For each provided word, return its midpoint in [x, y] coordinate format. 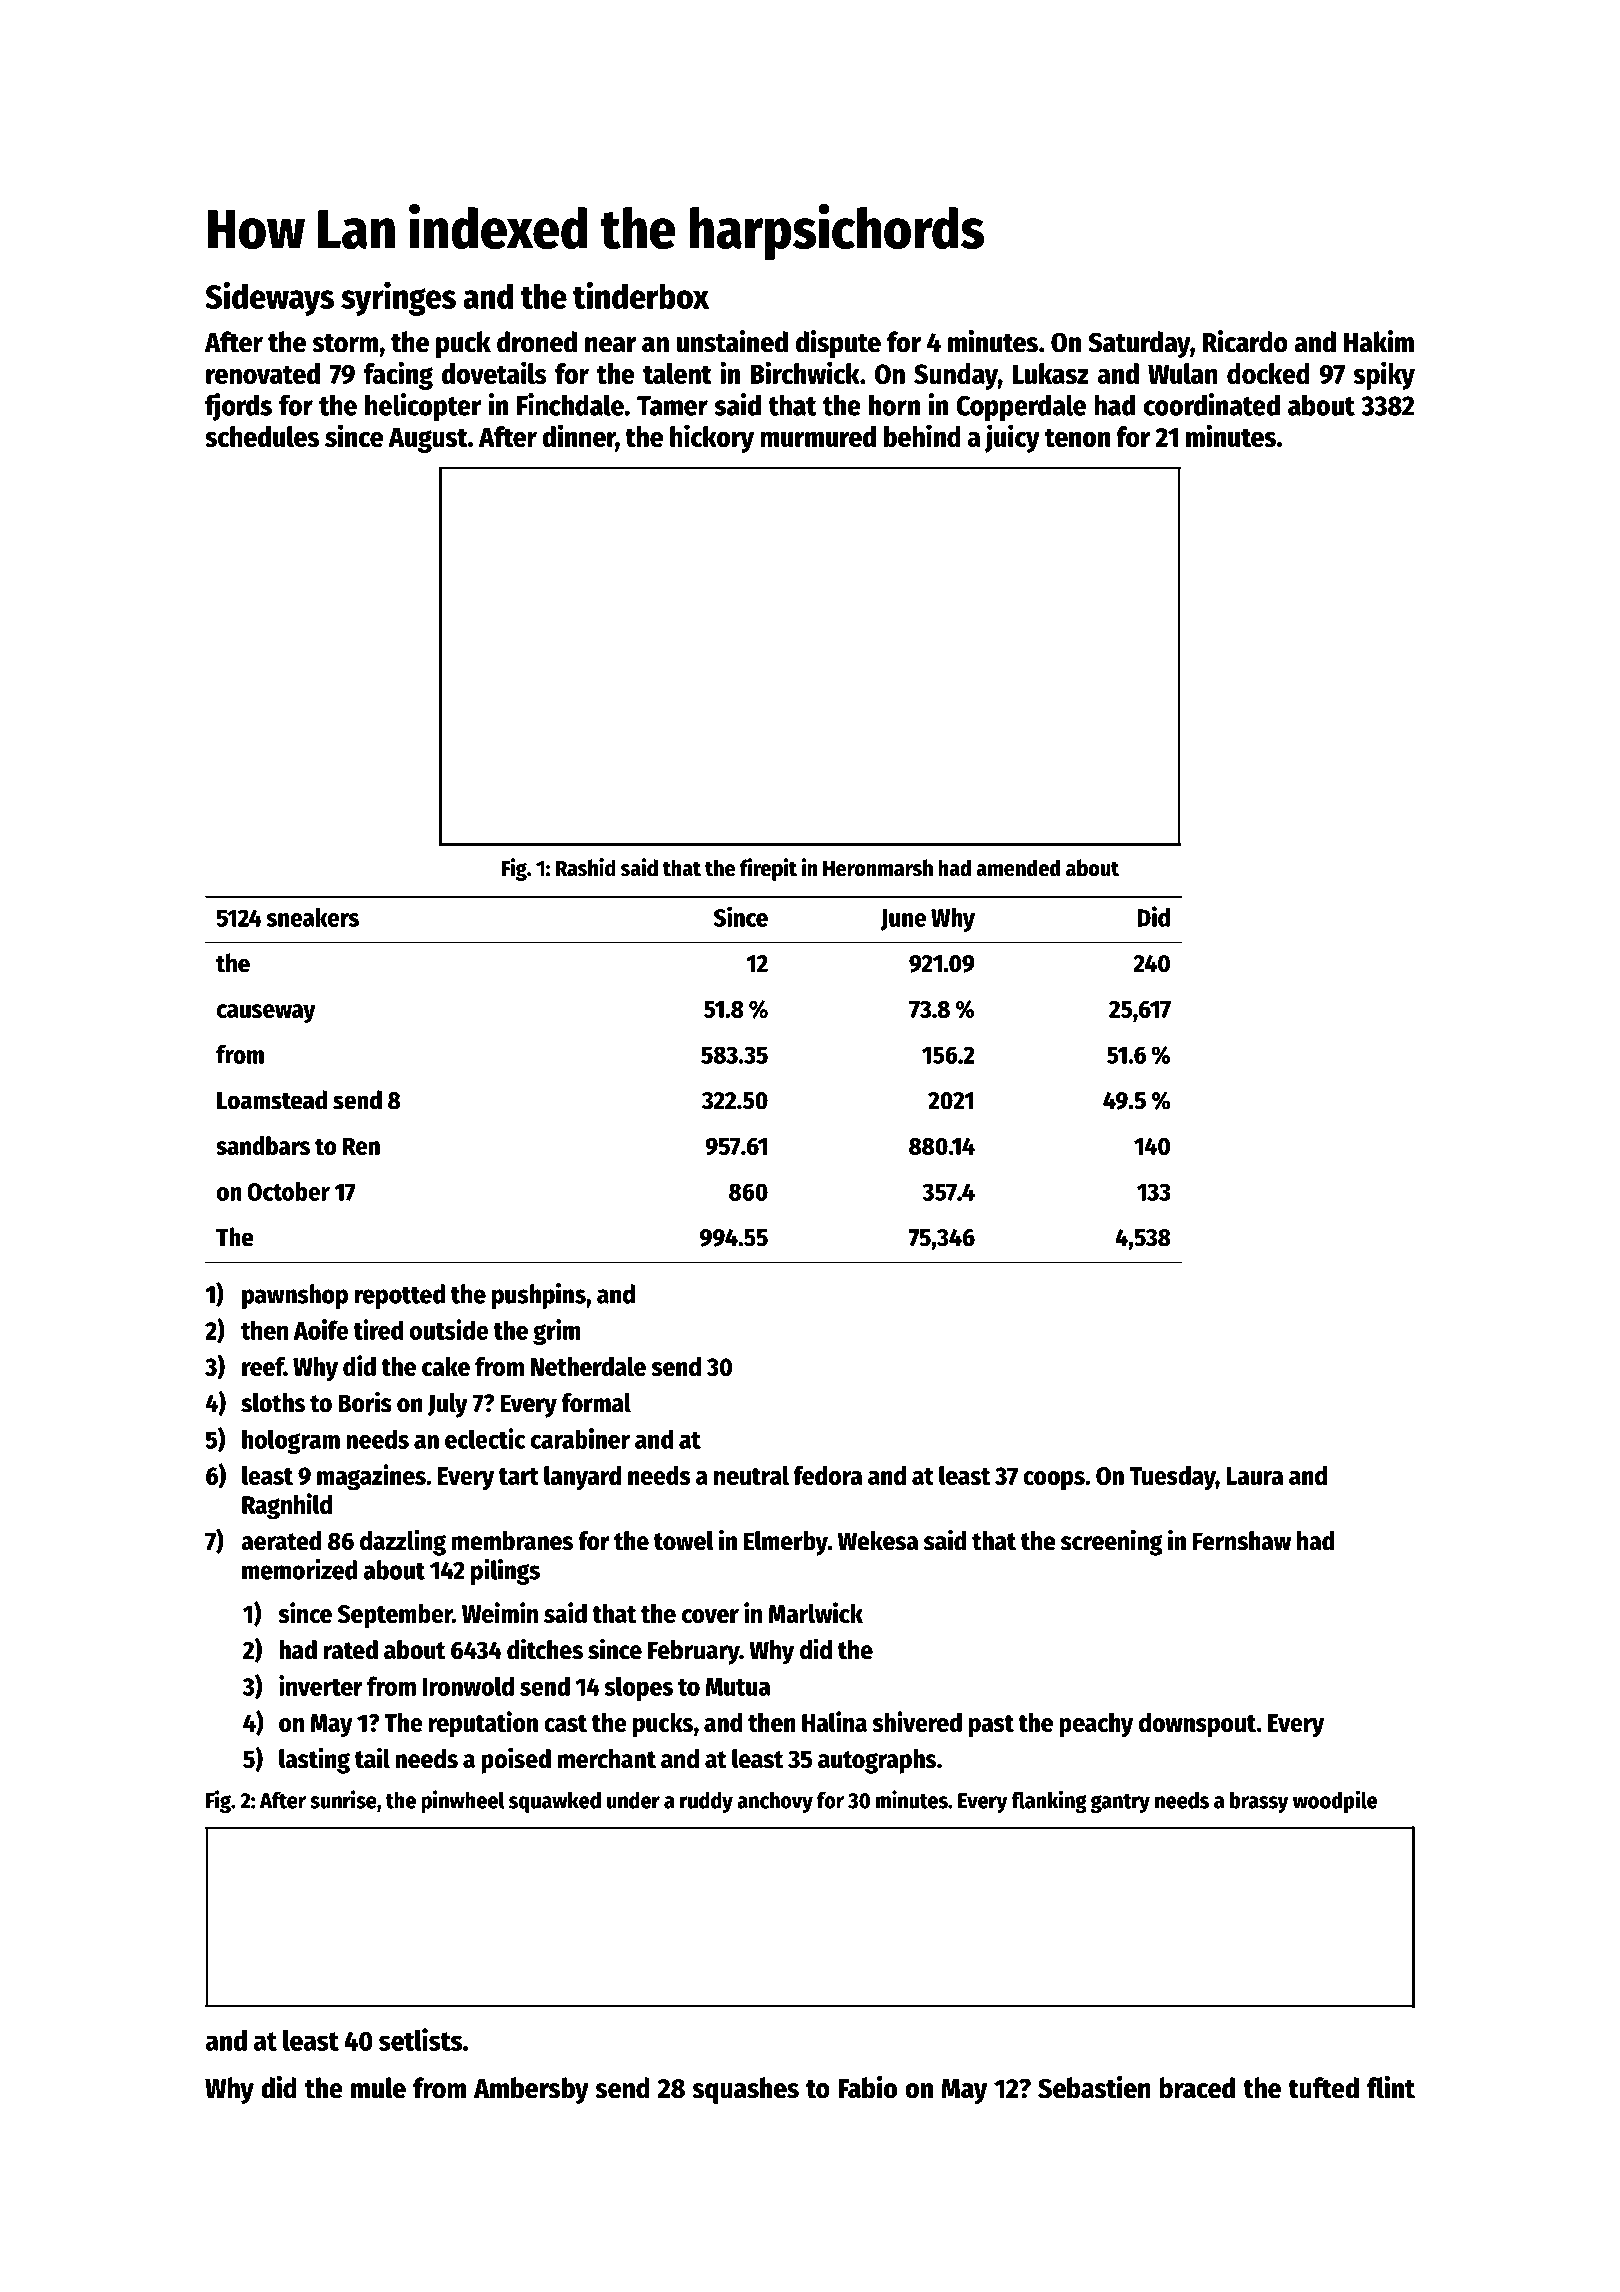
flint [1391, 2087]
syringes [398, 298]
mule [378, 2088]
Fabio [867, 2087]
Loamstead [272, 1100]
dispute [838, 344]
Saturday [1139, 344]
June [903, 920]
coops [1054, 1480]
